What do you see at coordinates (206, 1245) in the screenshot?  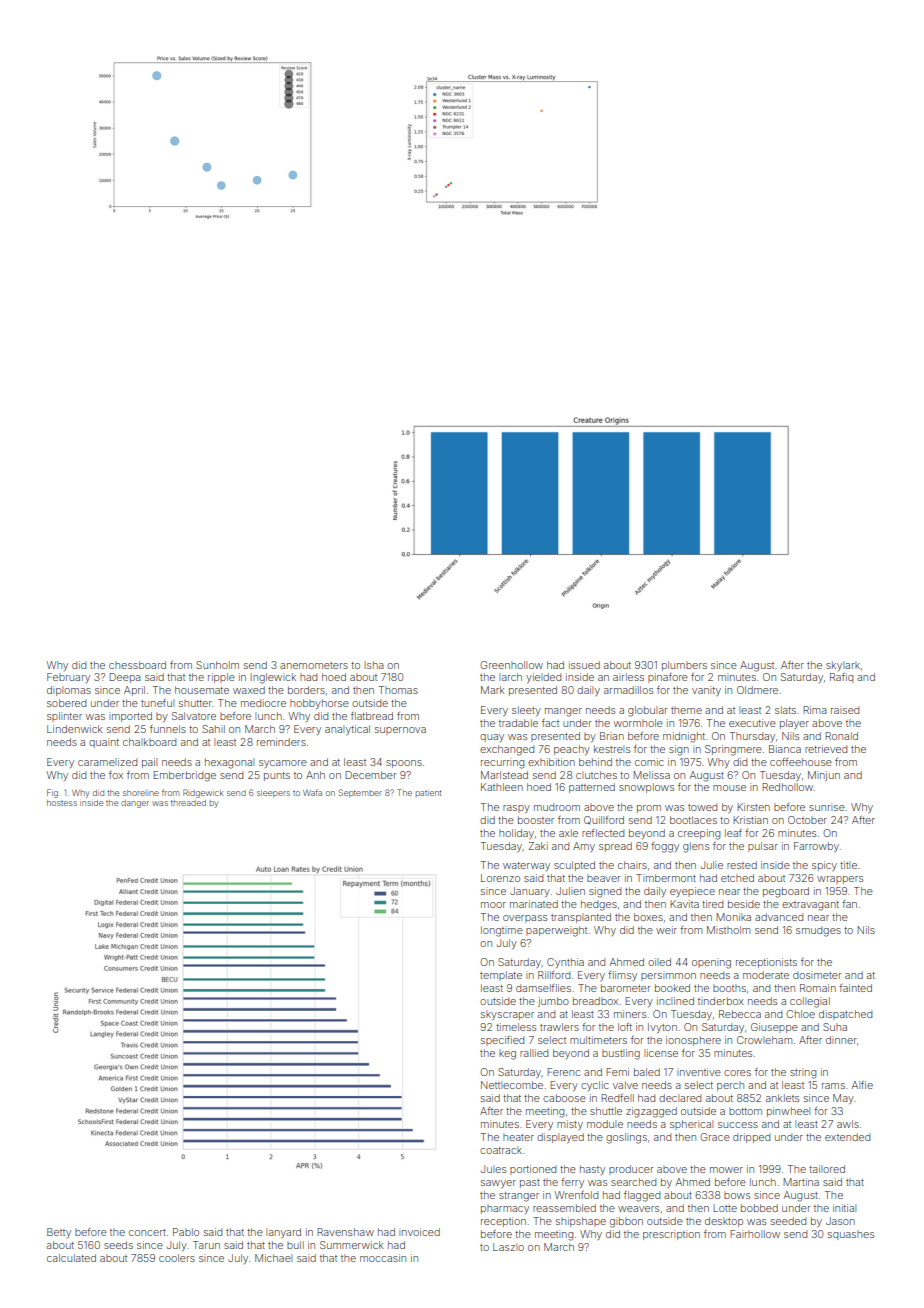 I see `Tarun` at bounding box center [206, 1245].
